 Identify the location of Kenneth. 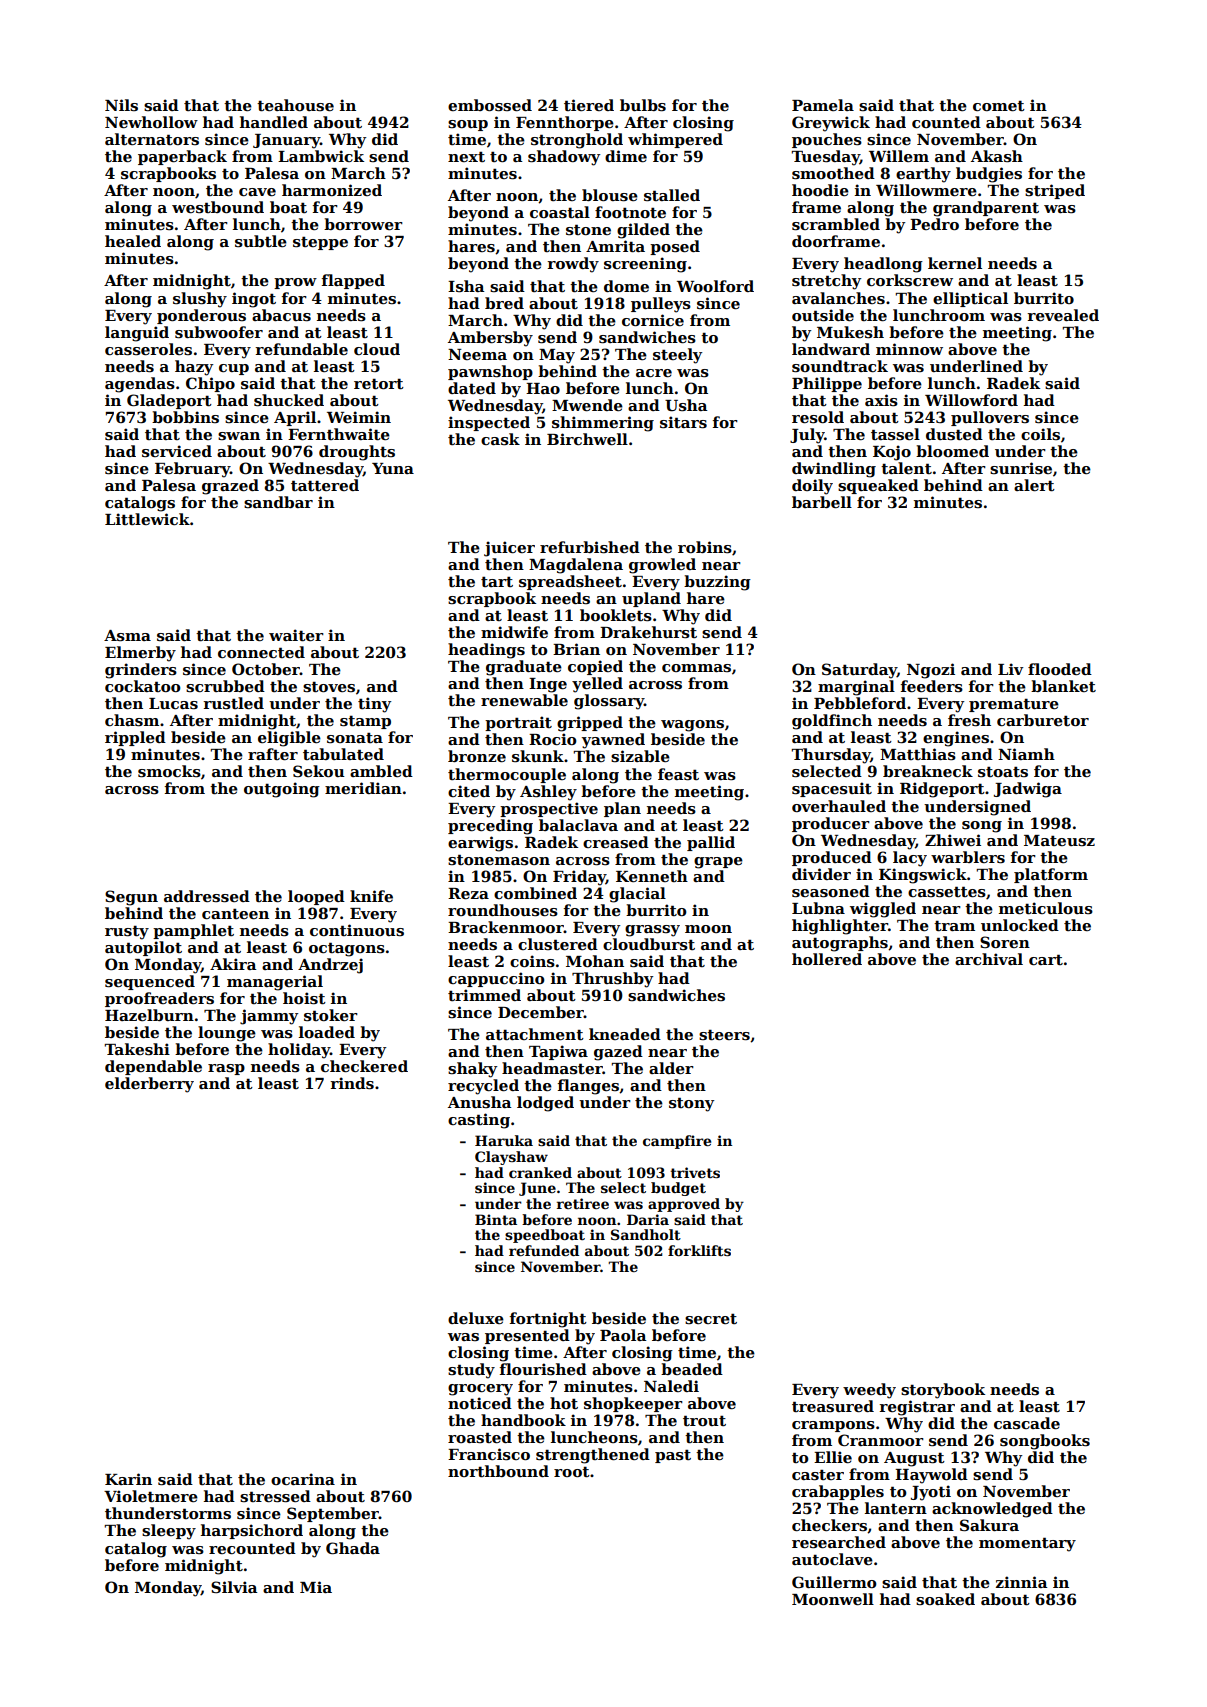
(652, 876).
